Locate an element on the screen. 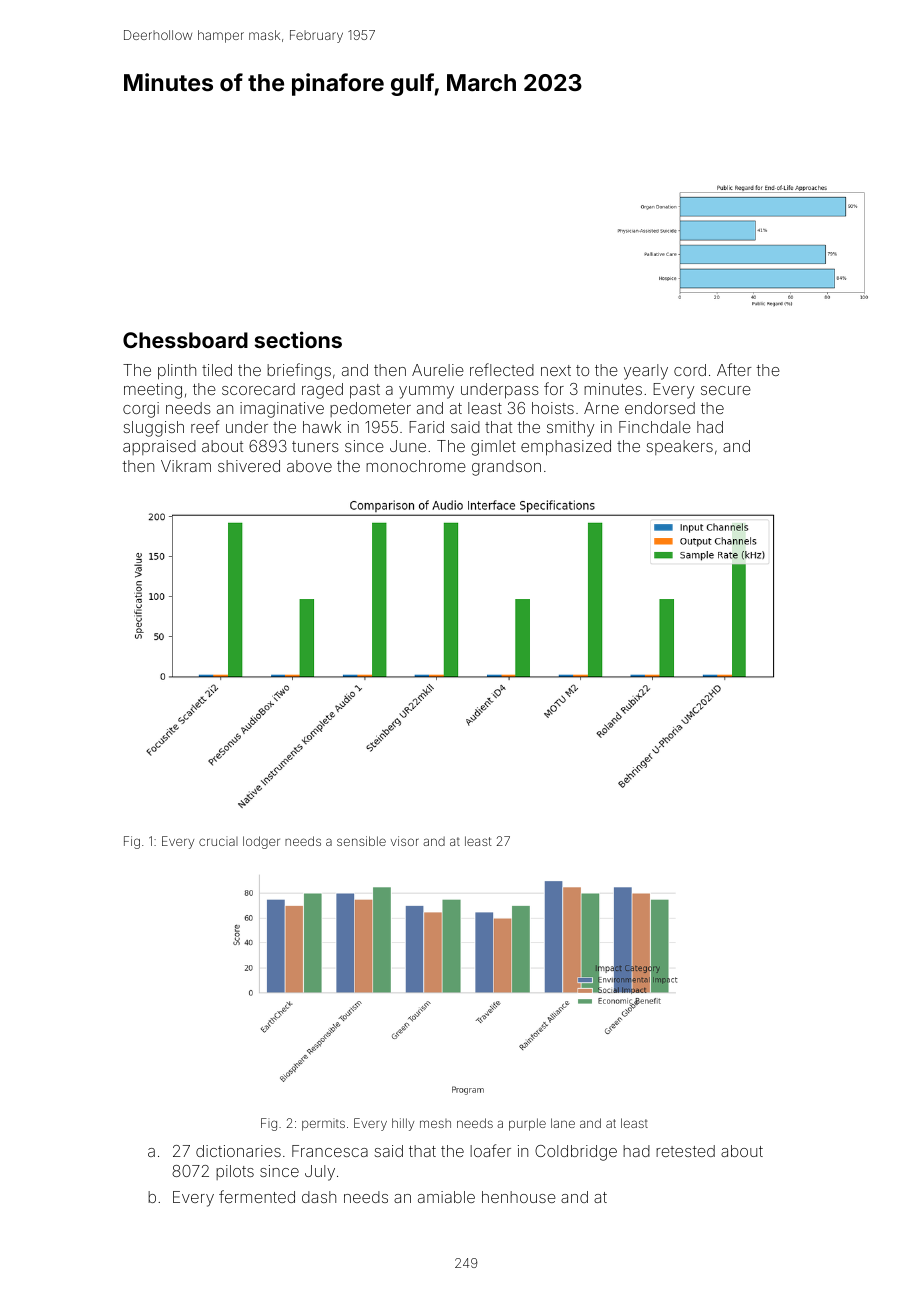  lodger is located at coordinates (261, 842).
